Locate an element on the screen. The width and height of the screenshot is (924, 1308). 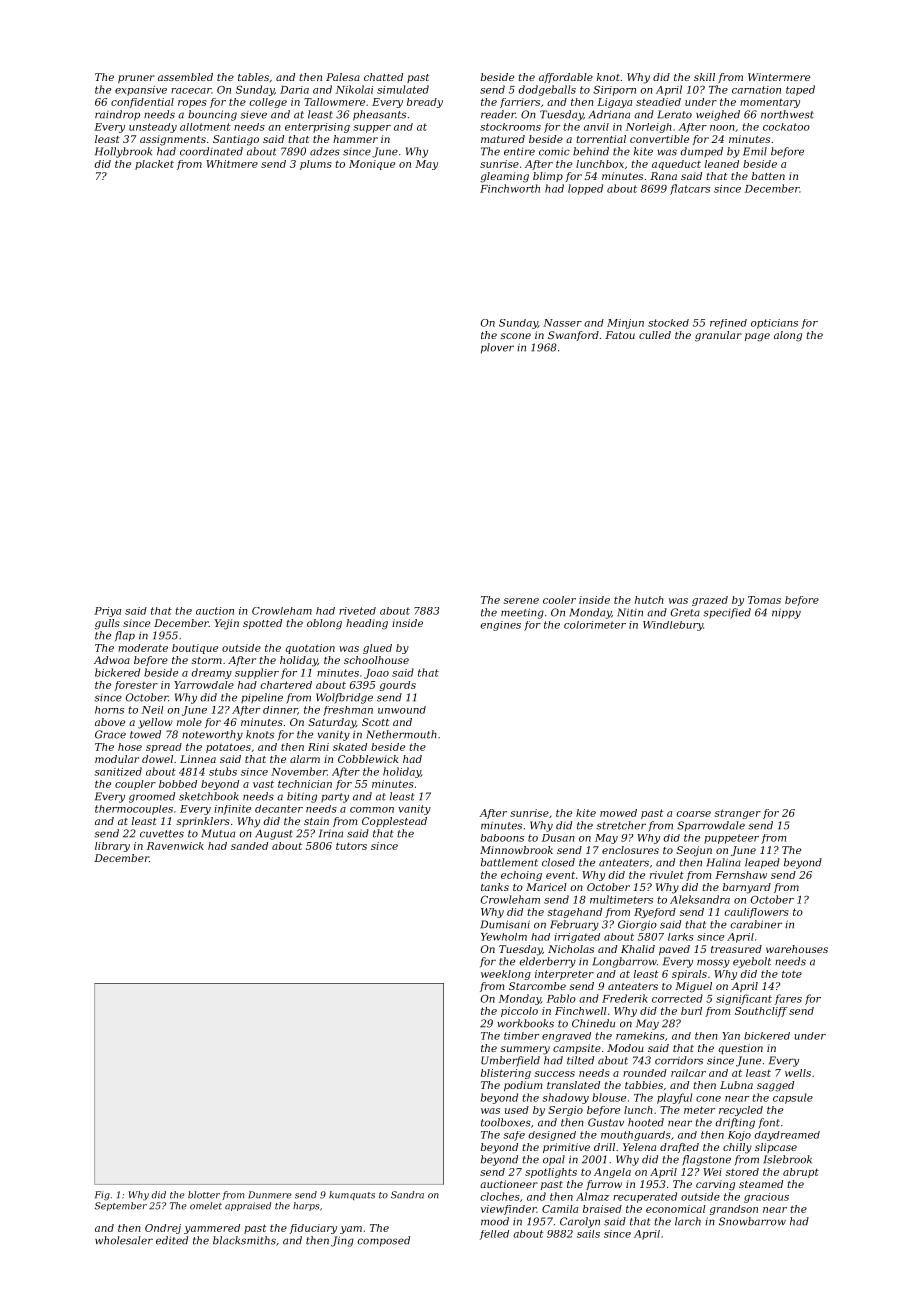
Tomas is located at coordinates (764, 600).
